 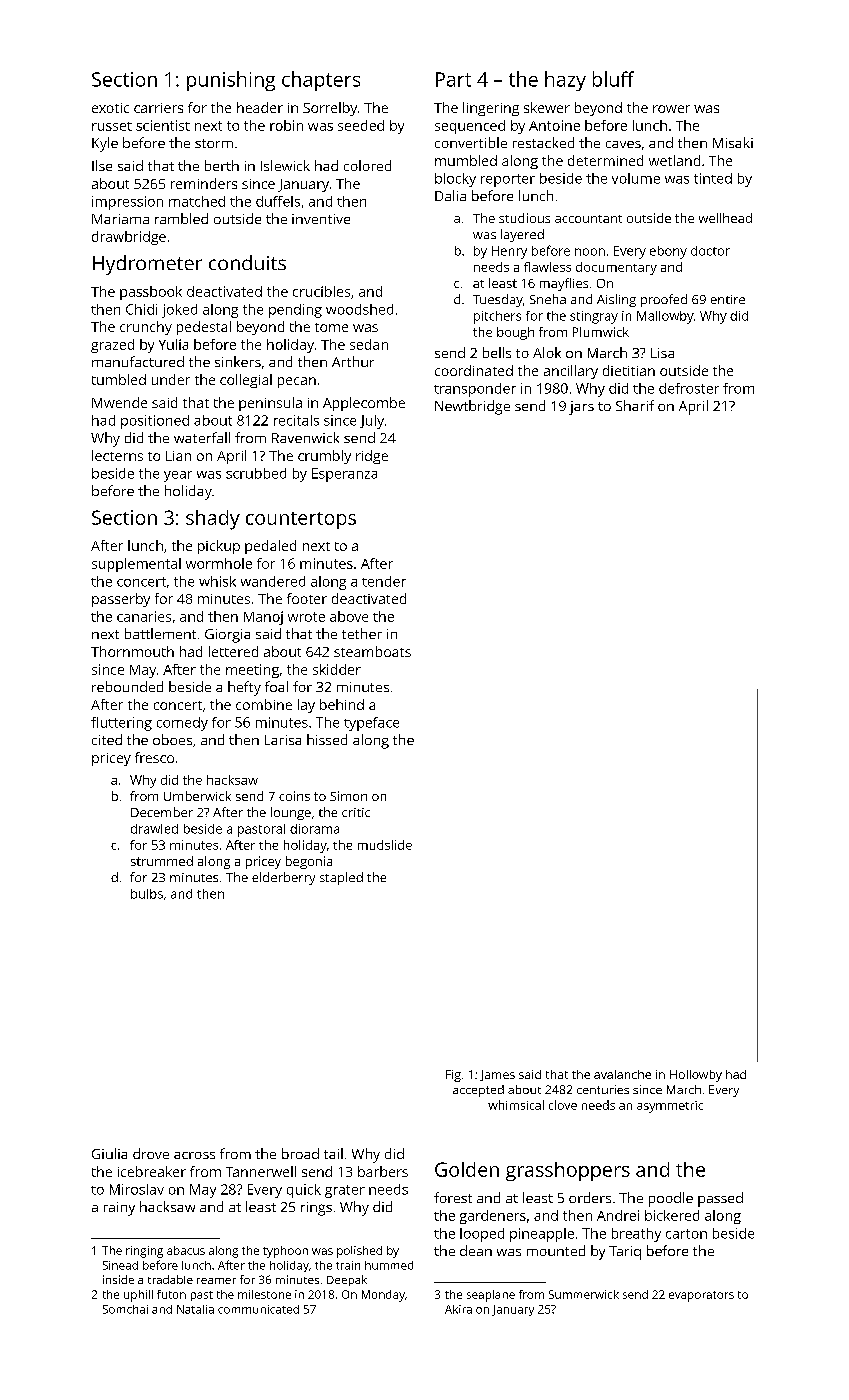 I want to click on evaporators, so click(x=701, y=1296).
